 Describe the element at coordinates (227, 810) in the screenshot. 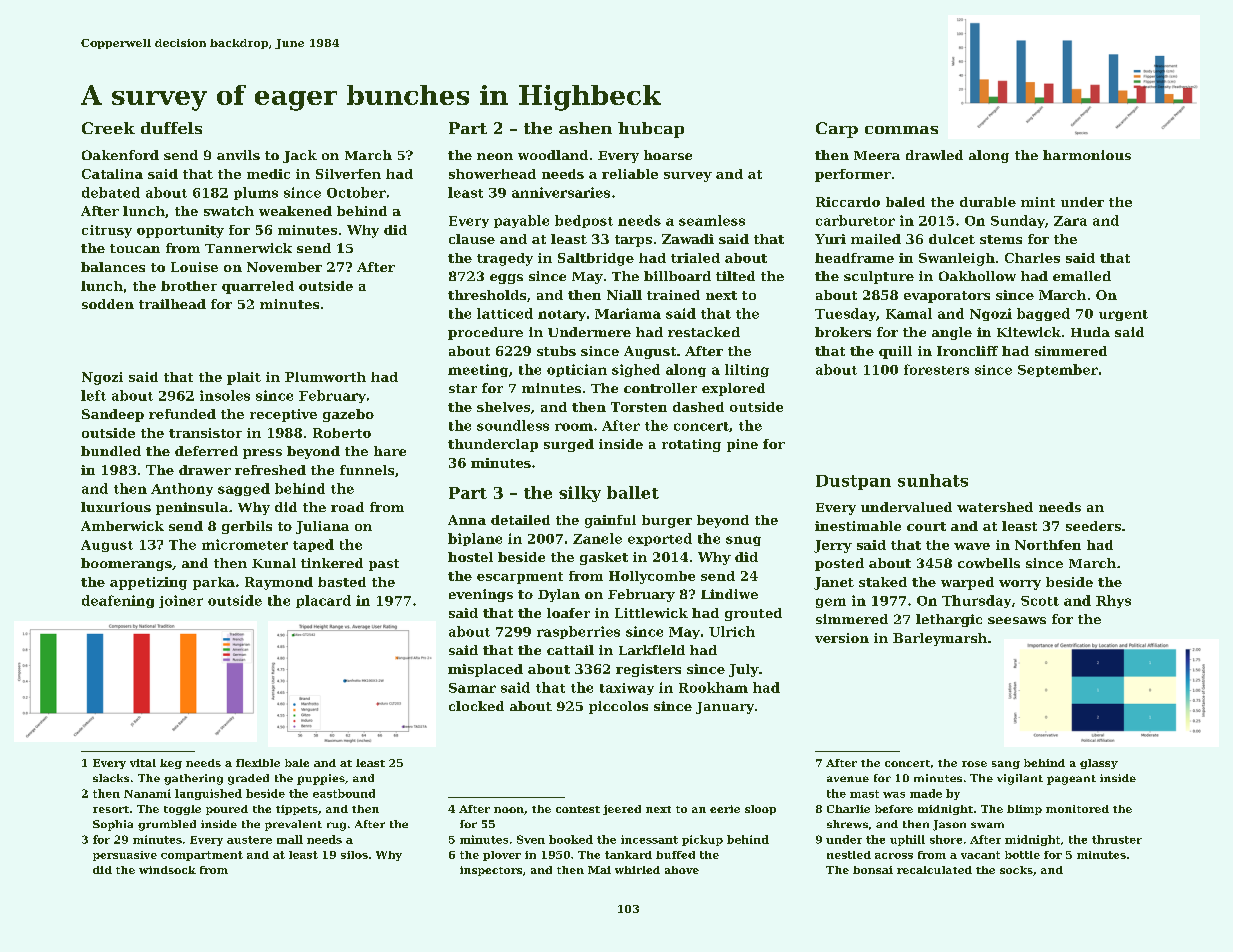

I see `poured` at that location.
